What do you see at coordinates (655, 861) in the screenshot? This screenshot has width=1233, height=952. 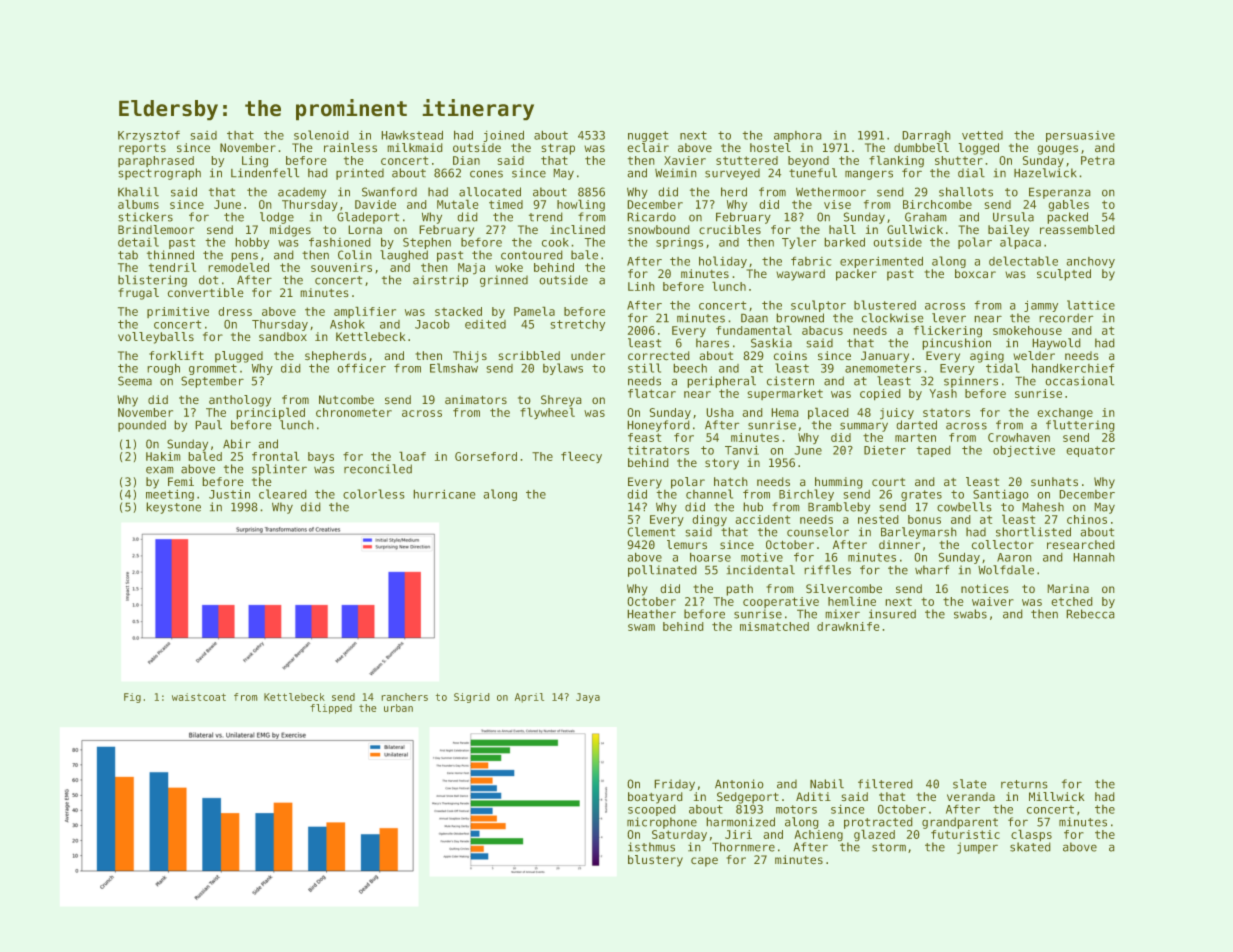 I see `blustery` at bounding box center [655, 861].
